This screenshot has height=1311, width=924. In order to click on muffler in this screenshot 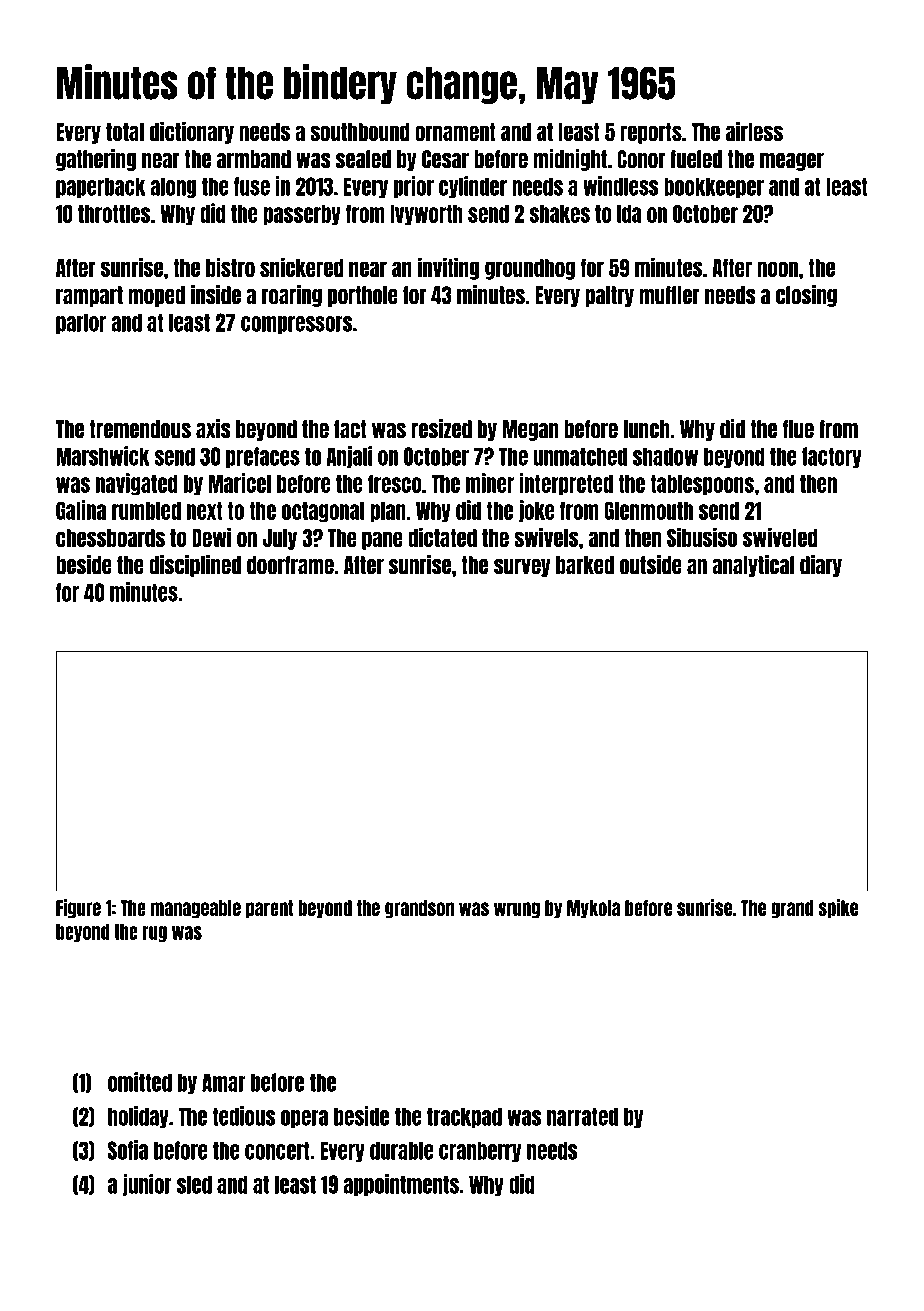, I will do `click(669, 295)`.
